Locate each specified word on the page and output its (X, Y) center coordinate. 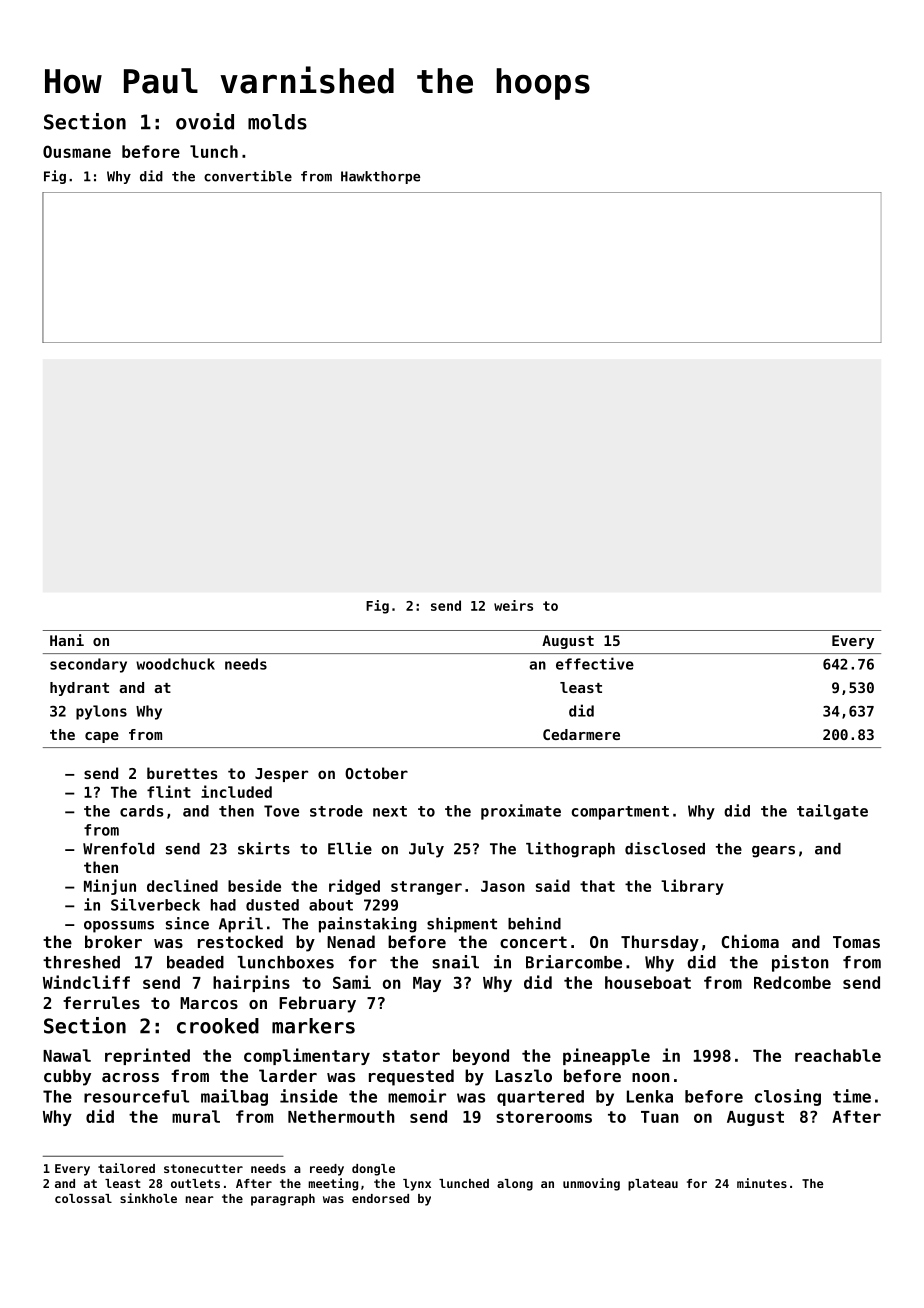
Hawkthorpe (380, 177)
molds (277, 122)
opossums (119, 927)
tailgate (832, 812)
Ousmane (77, 151)
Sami (352, 982)
